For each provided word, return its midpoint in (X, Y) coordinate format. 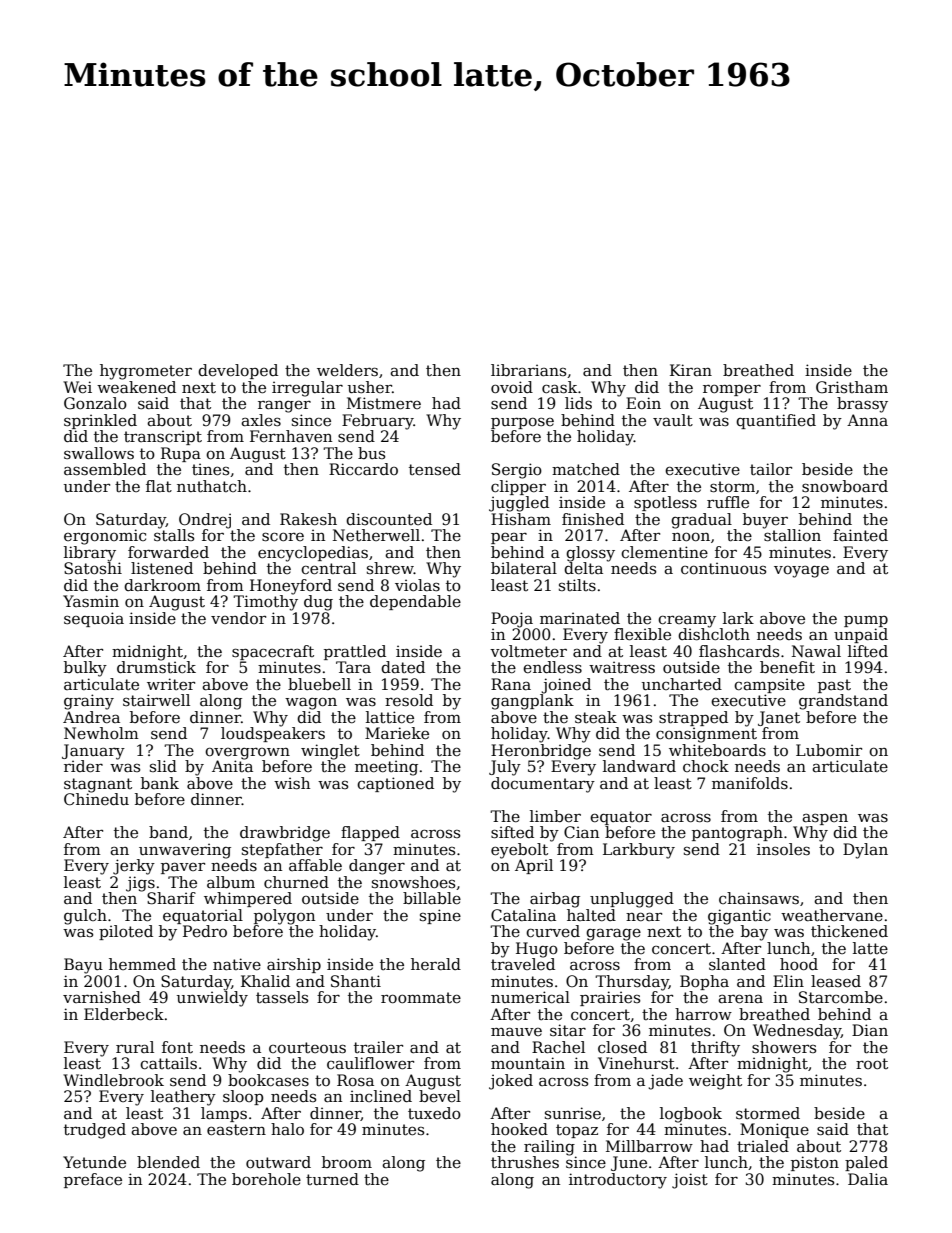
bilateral (524, 568)
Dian (870, 1030)
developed (238, 371)
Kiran (691, 370)
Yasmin (91, 601)
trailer (378, 1047)
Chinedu (96, 799)
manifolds (750, 783)
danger (377, 867)
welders (347, 370)
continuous (723, 568)
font (177, 1047)
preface (93, 1180)
